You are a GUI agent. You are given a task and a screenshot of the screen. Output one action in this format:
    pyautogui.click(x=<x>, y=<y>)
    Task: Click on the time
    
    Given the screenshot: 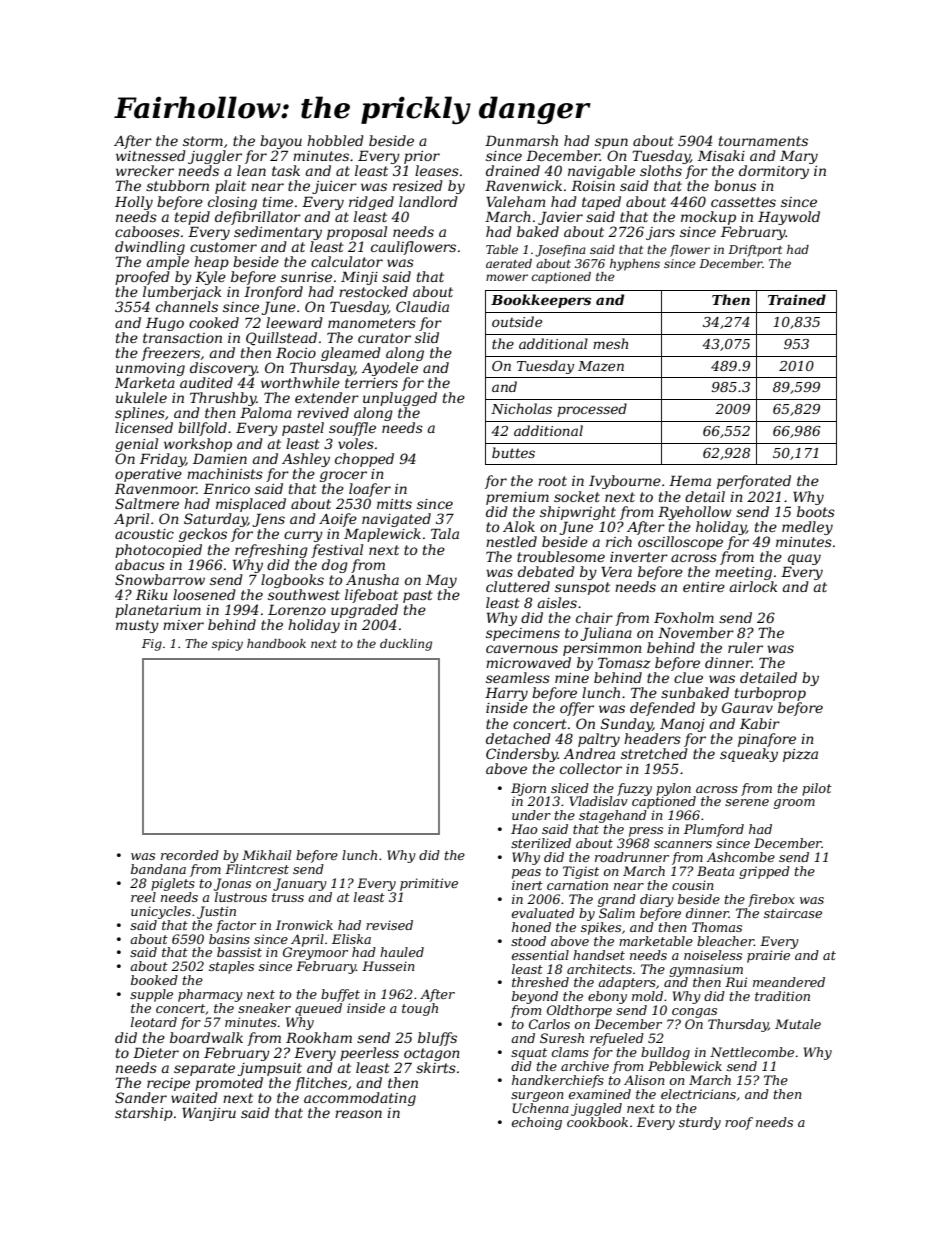 What is the action you would take?
    pyautogui.click(x=278, y=202)
